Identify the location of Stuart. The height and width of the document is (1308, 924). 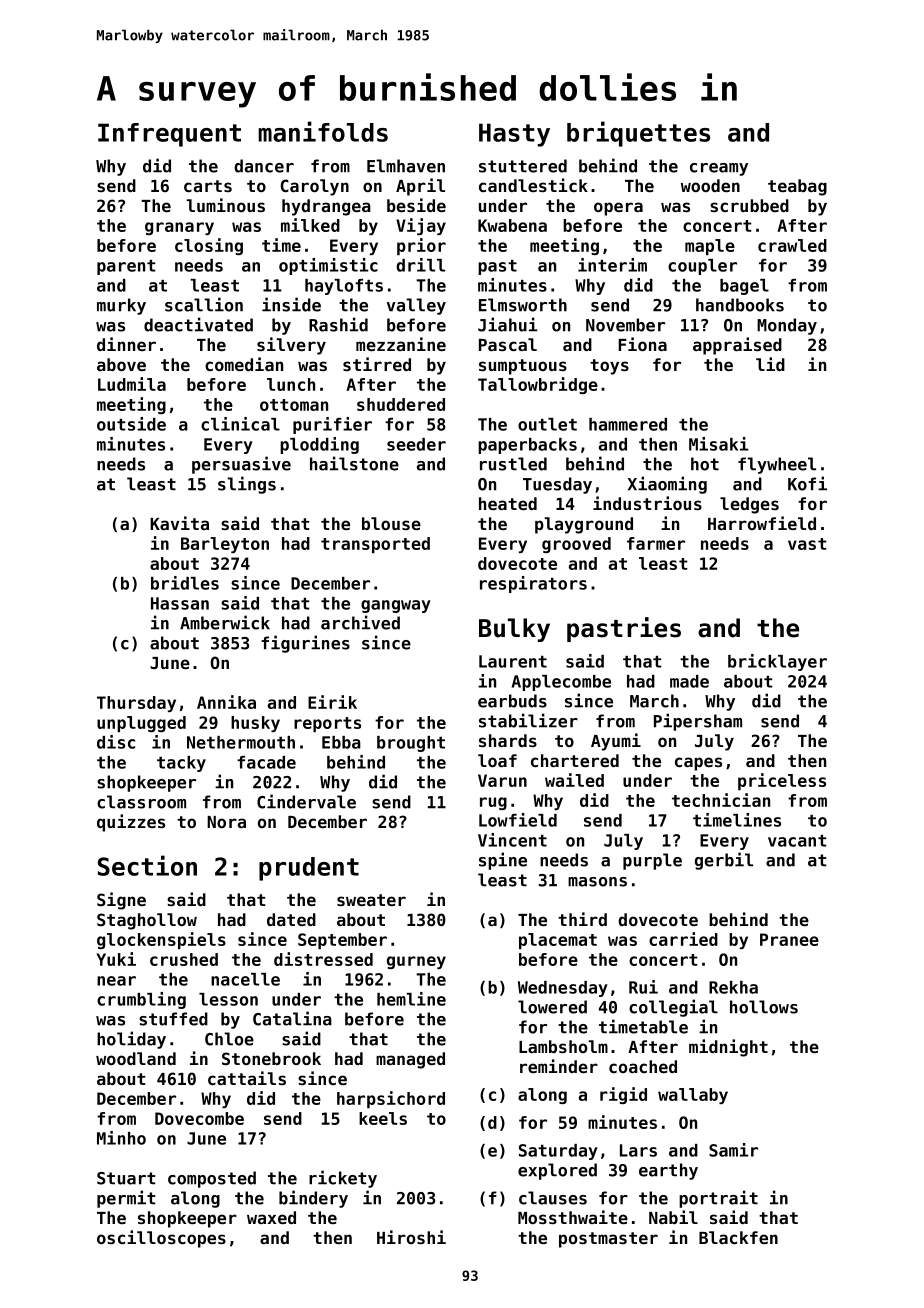
(126, 1178).
